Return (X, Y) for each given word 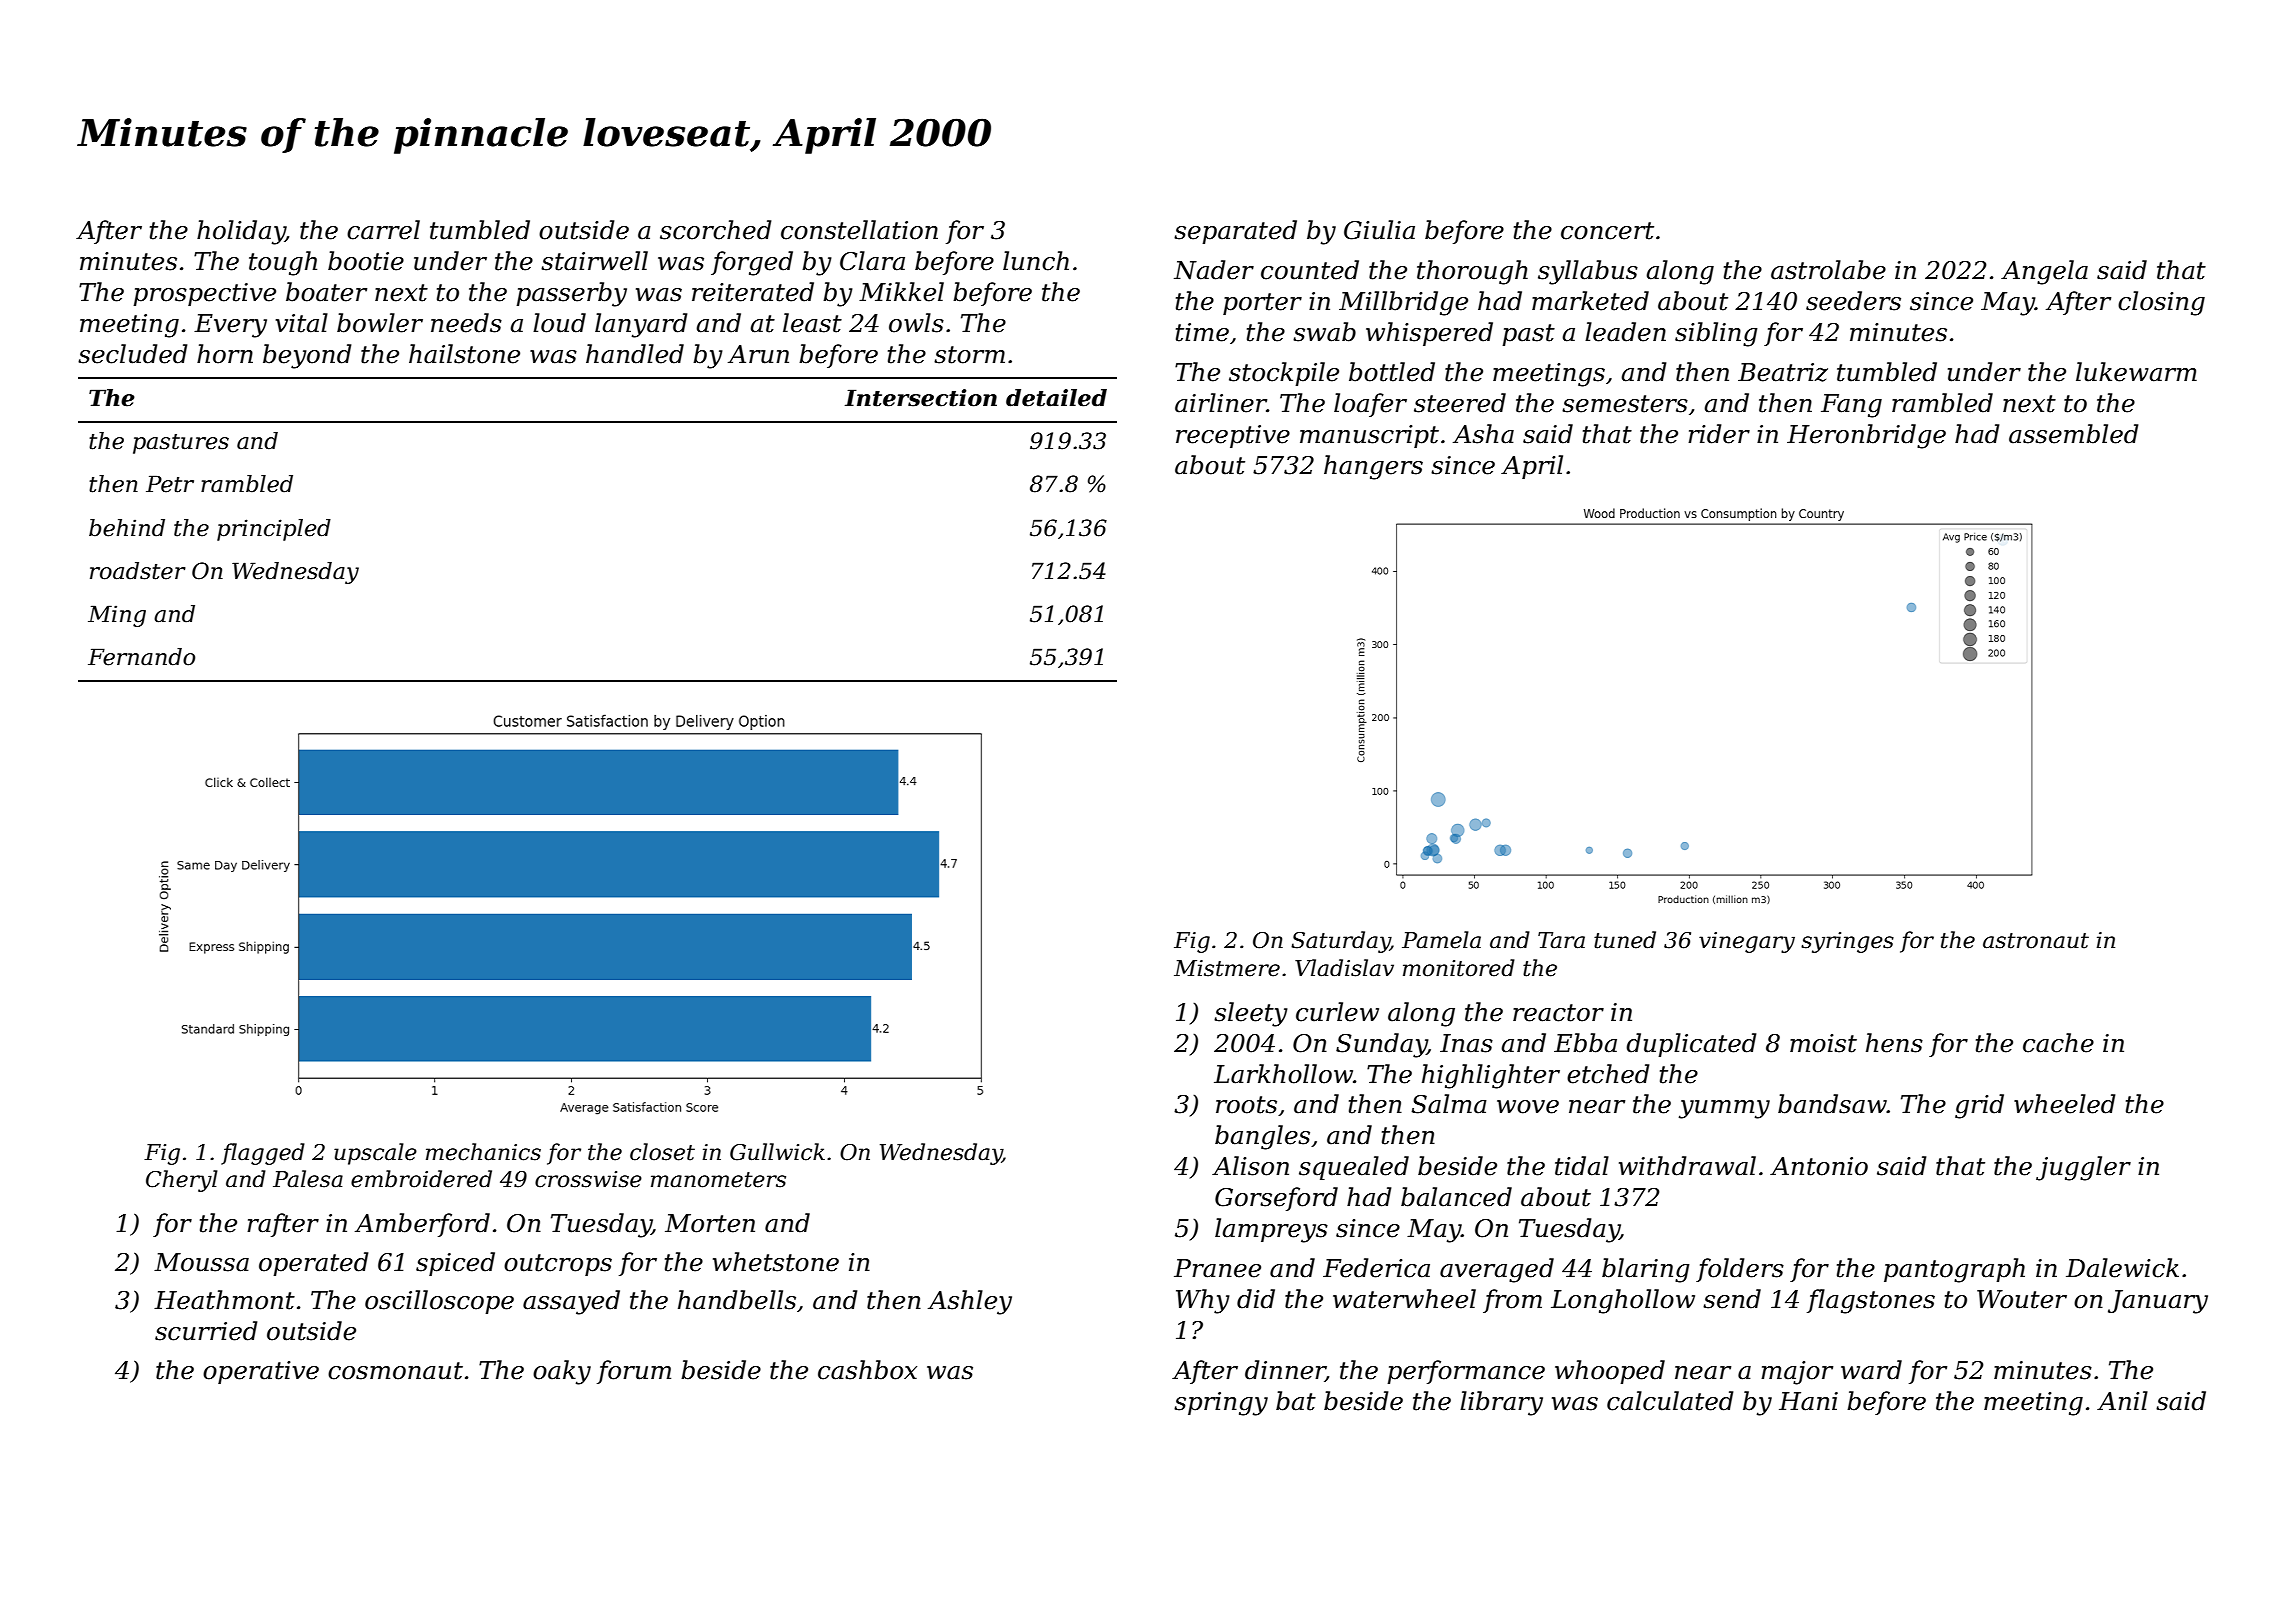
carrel (383, 230)
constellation (859, 230)
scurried (206, 1331)
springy (1221, 1404)
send (1732, 1299)
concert (1607, 231)
